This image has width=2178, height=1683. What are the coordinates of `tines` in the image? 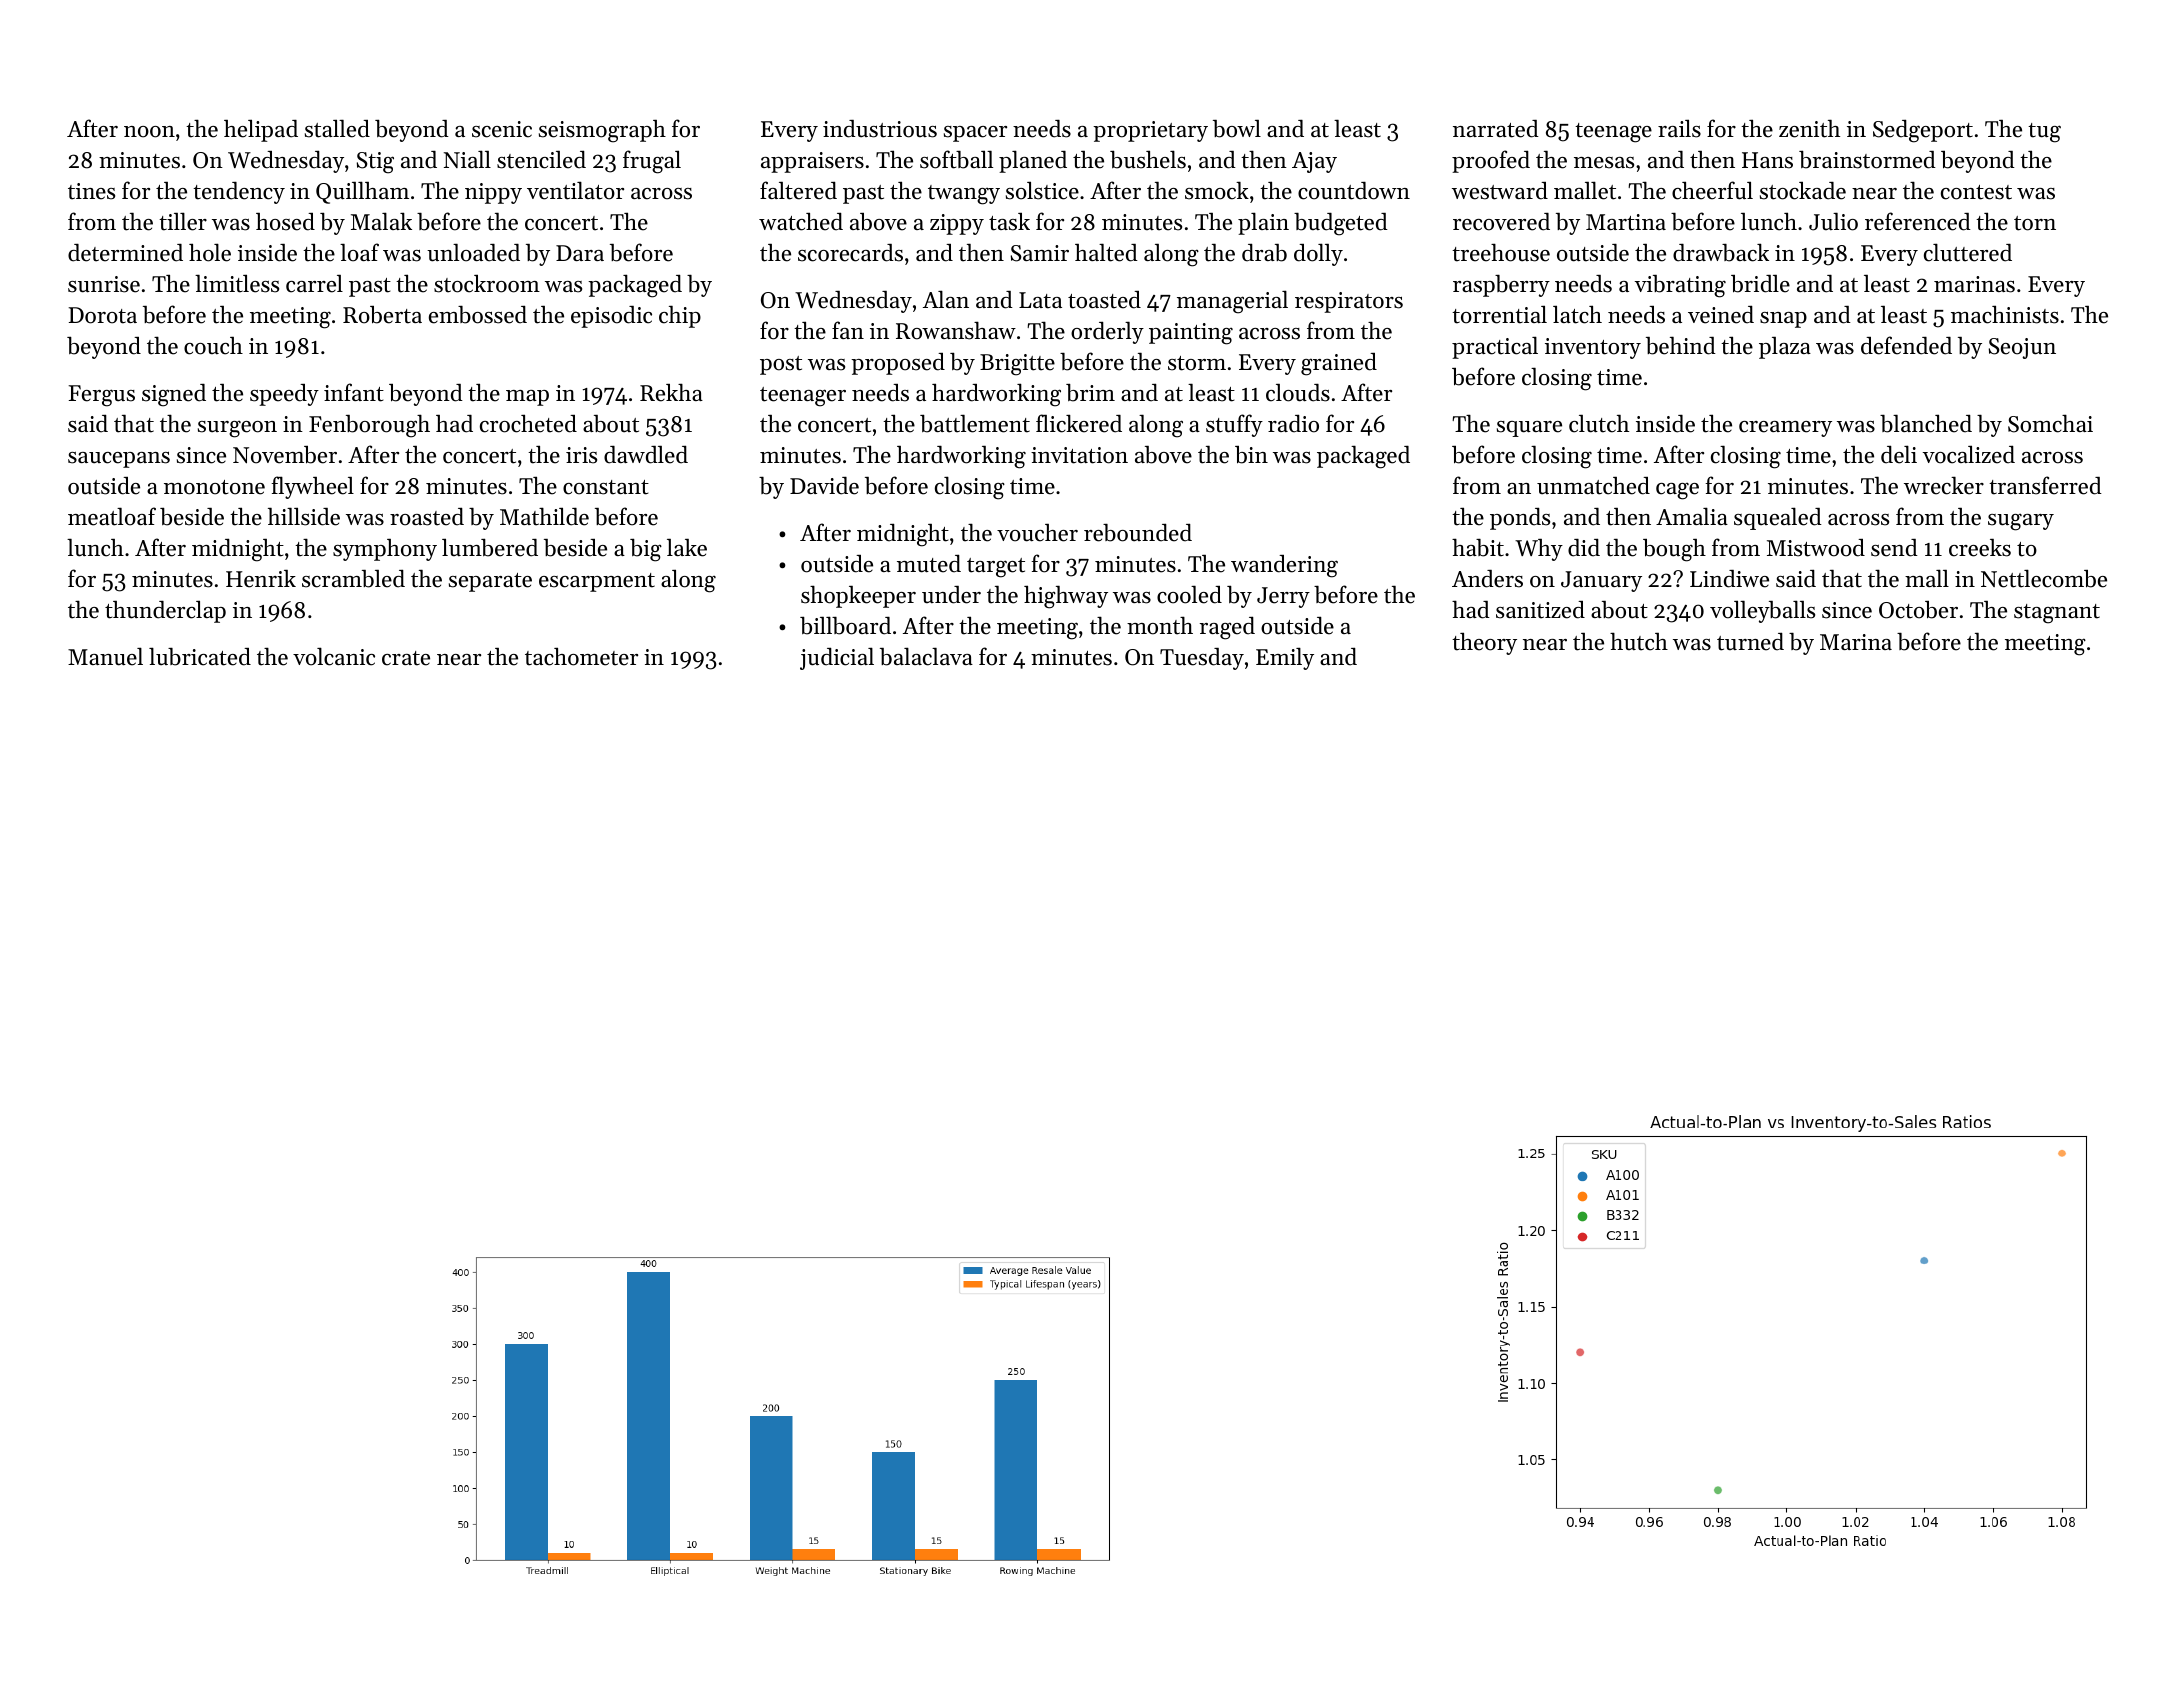 It's located at (91, 191).
